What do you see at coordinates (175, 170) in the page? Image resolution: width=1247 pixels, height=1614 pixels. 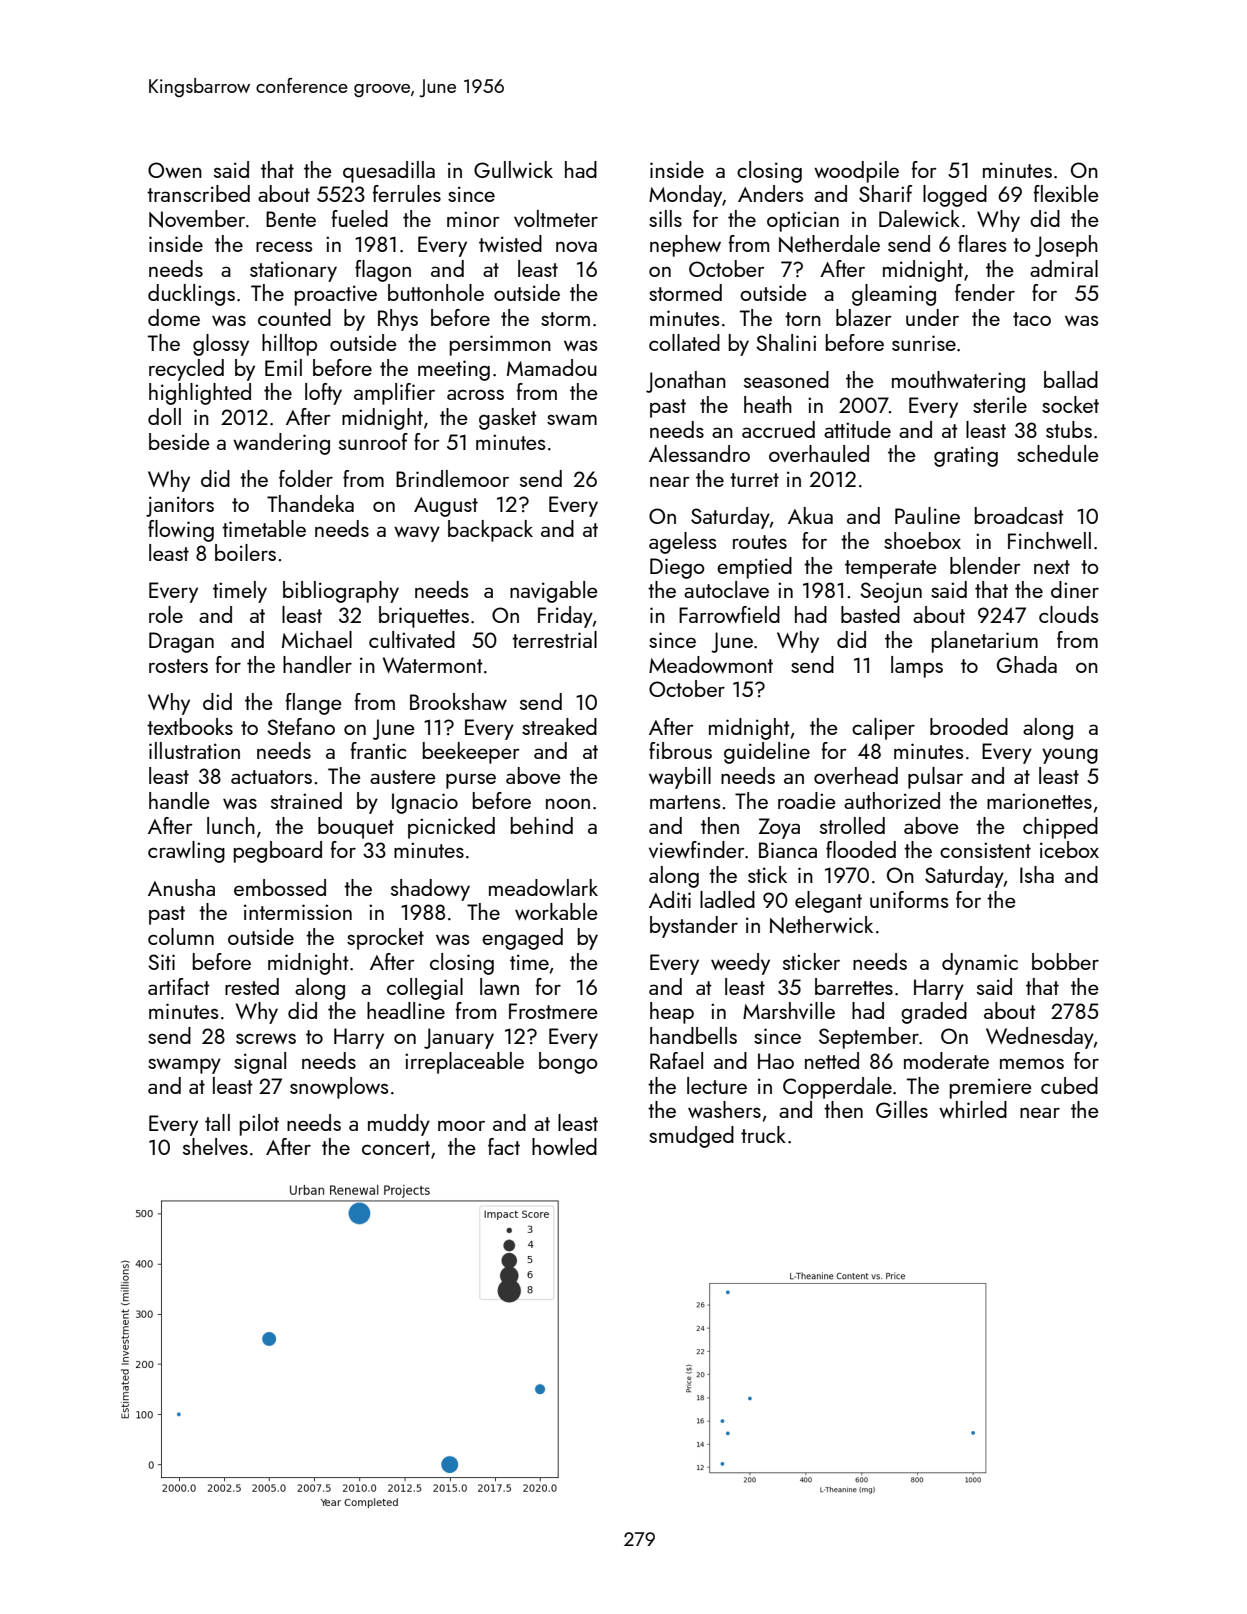 I see `Owen` at bounding box center [175, 170].
